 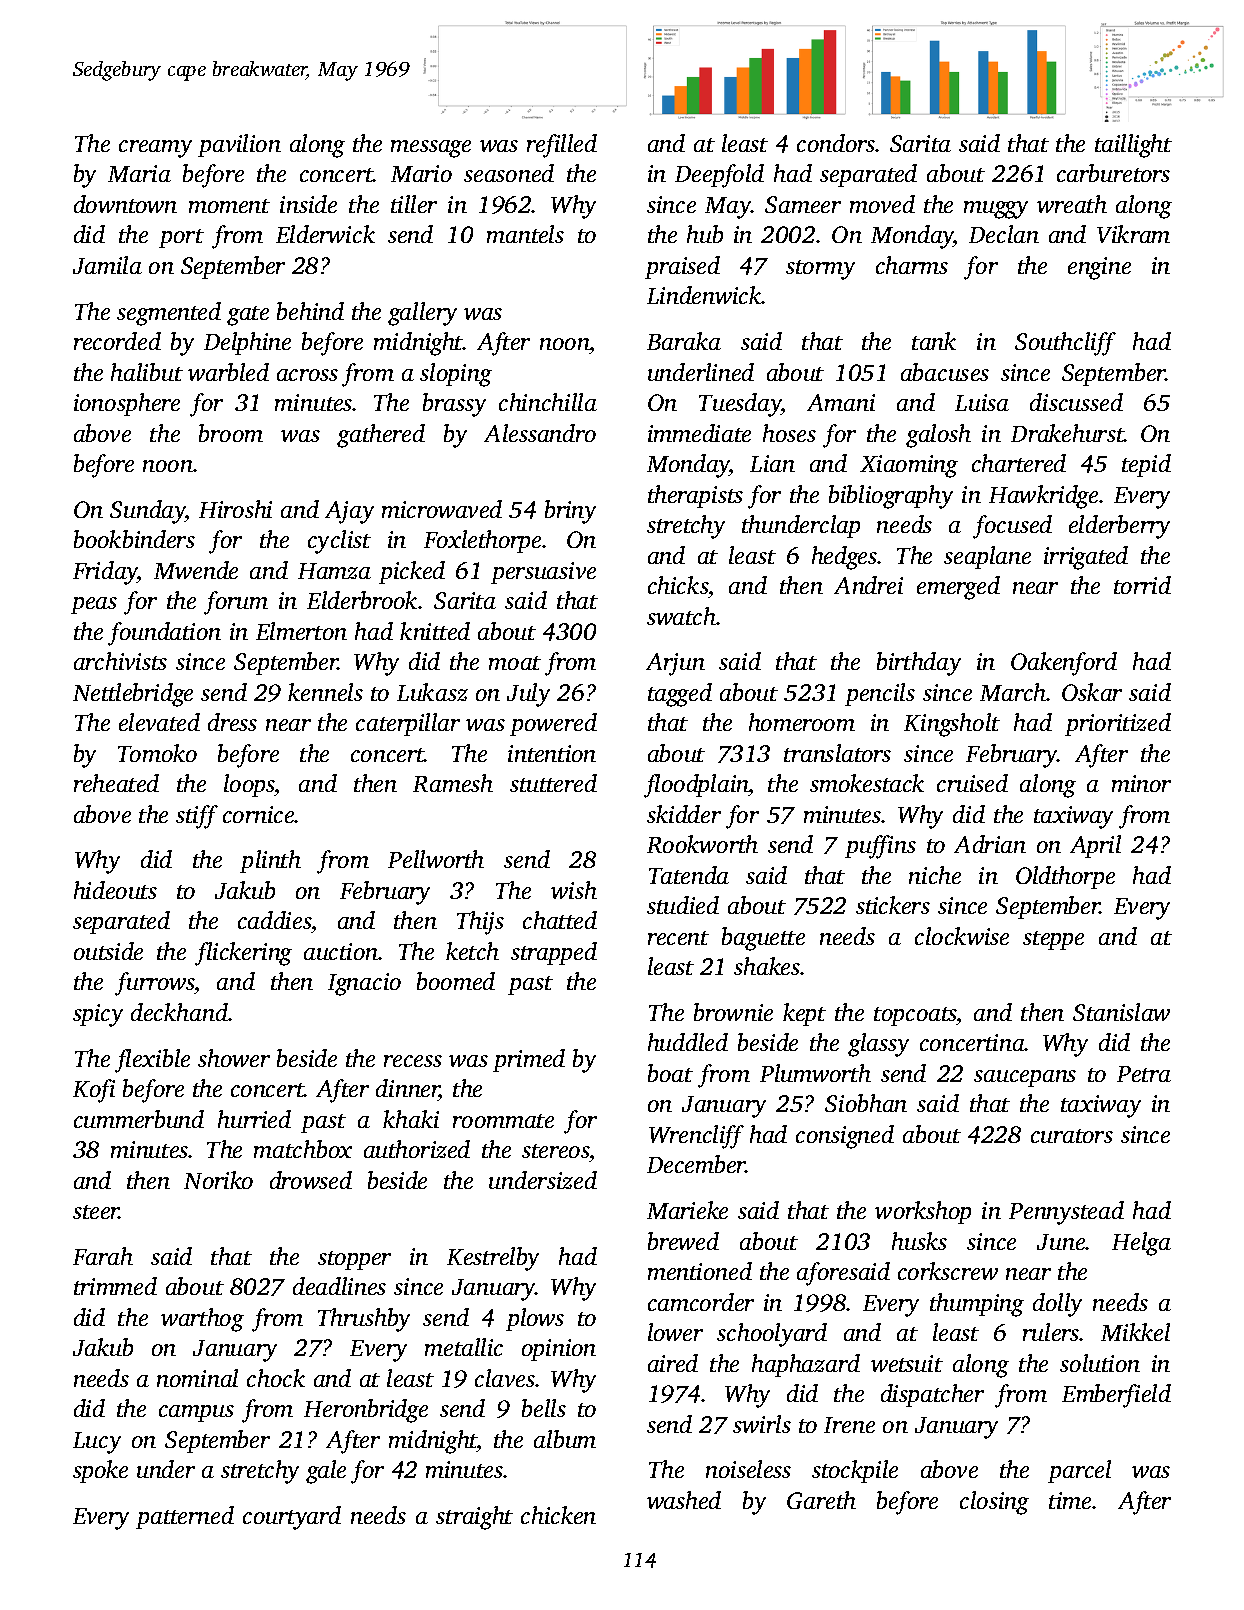 I want to click on hub, so click(x=705, y=234).
